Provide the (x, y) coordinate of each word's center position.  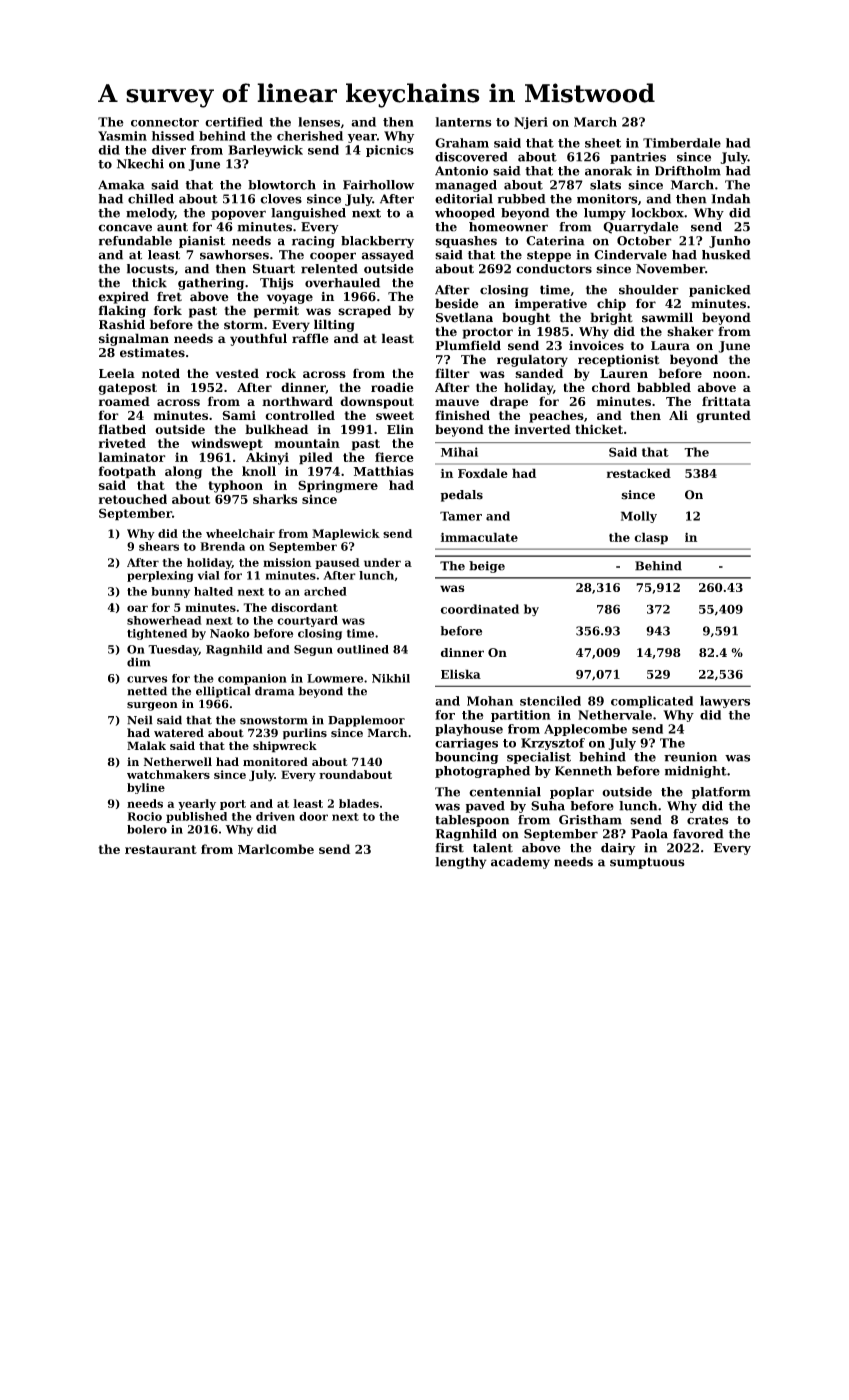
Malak (146, 745)
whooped (465, 214)
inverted (543, 429)
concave (125, 228)
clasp (651, 538)
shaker (690, 331)
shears (159, 546)
